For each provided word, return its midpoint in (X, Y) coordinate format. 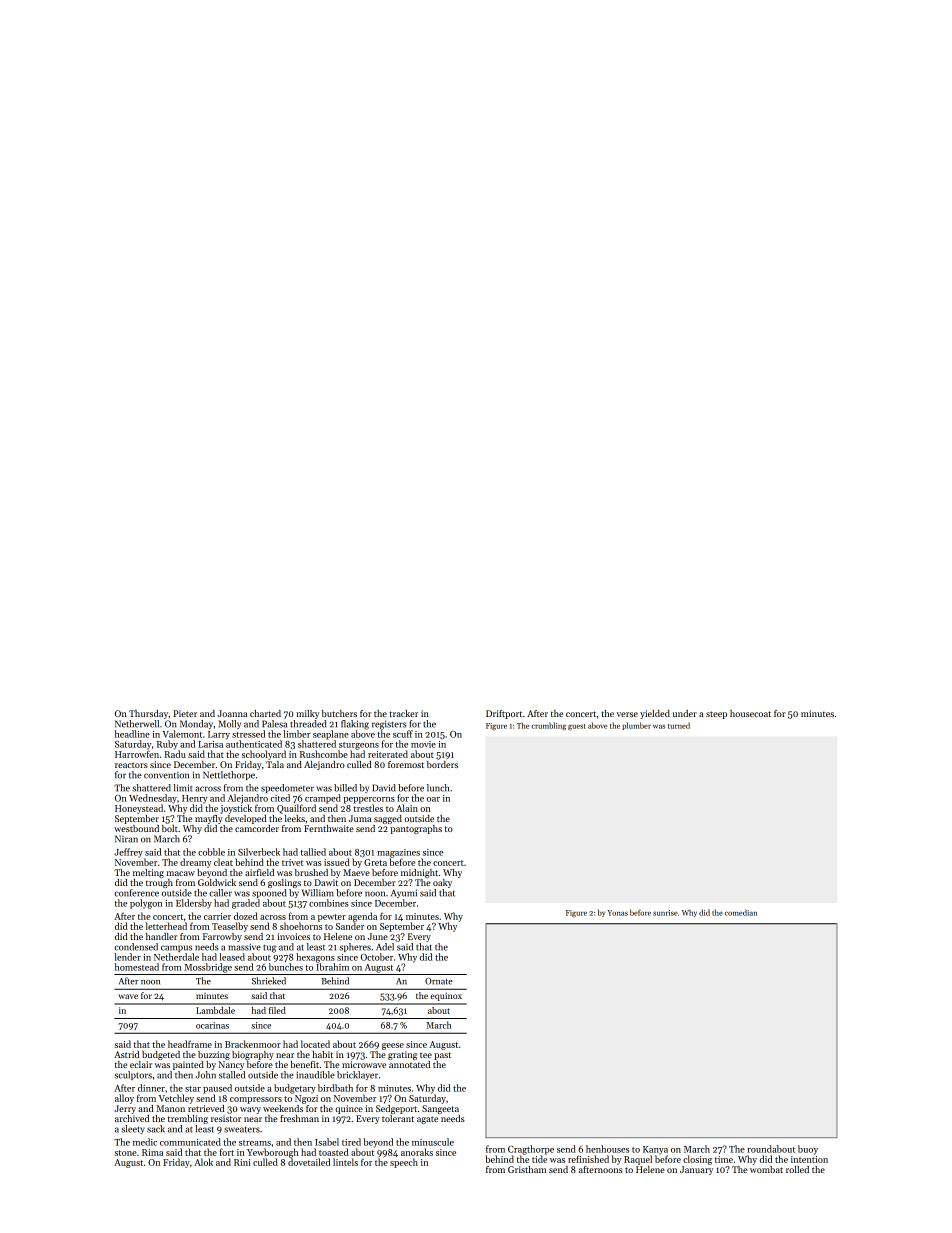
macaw (180, 873)
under (685, 713)
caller (221, 893)
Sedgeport (396, 1109)
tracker (403, 713)
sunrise (665, 913)
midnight (419, 873)
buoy (808, 1150)
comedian (741, 912)
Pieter (185, 713)
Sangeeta (440, 1109)
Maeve (356, 872)
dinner (151, 1088)
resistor (226, 1118)
